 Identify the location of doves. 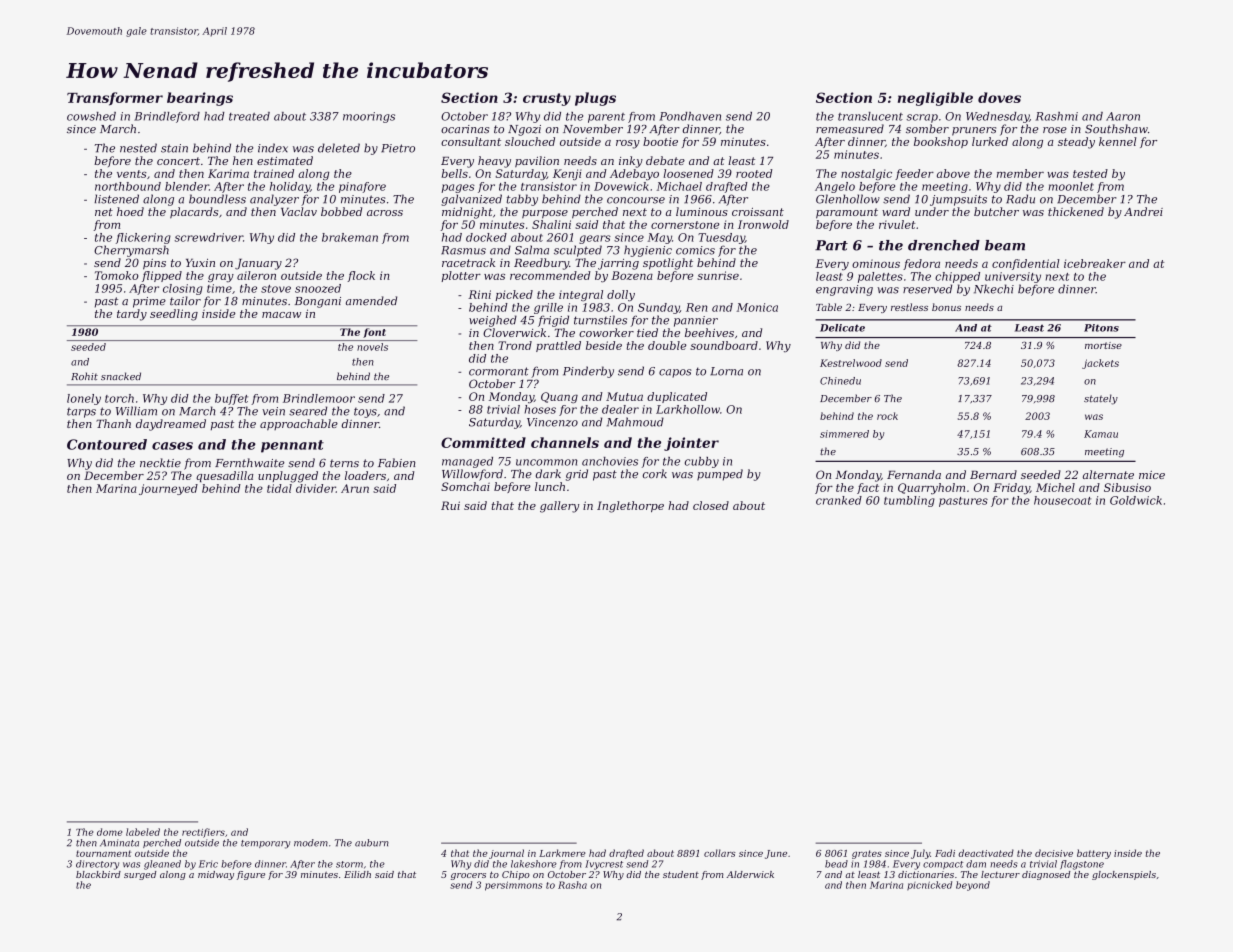
(999, 97).
